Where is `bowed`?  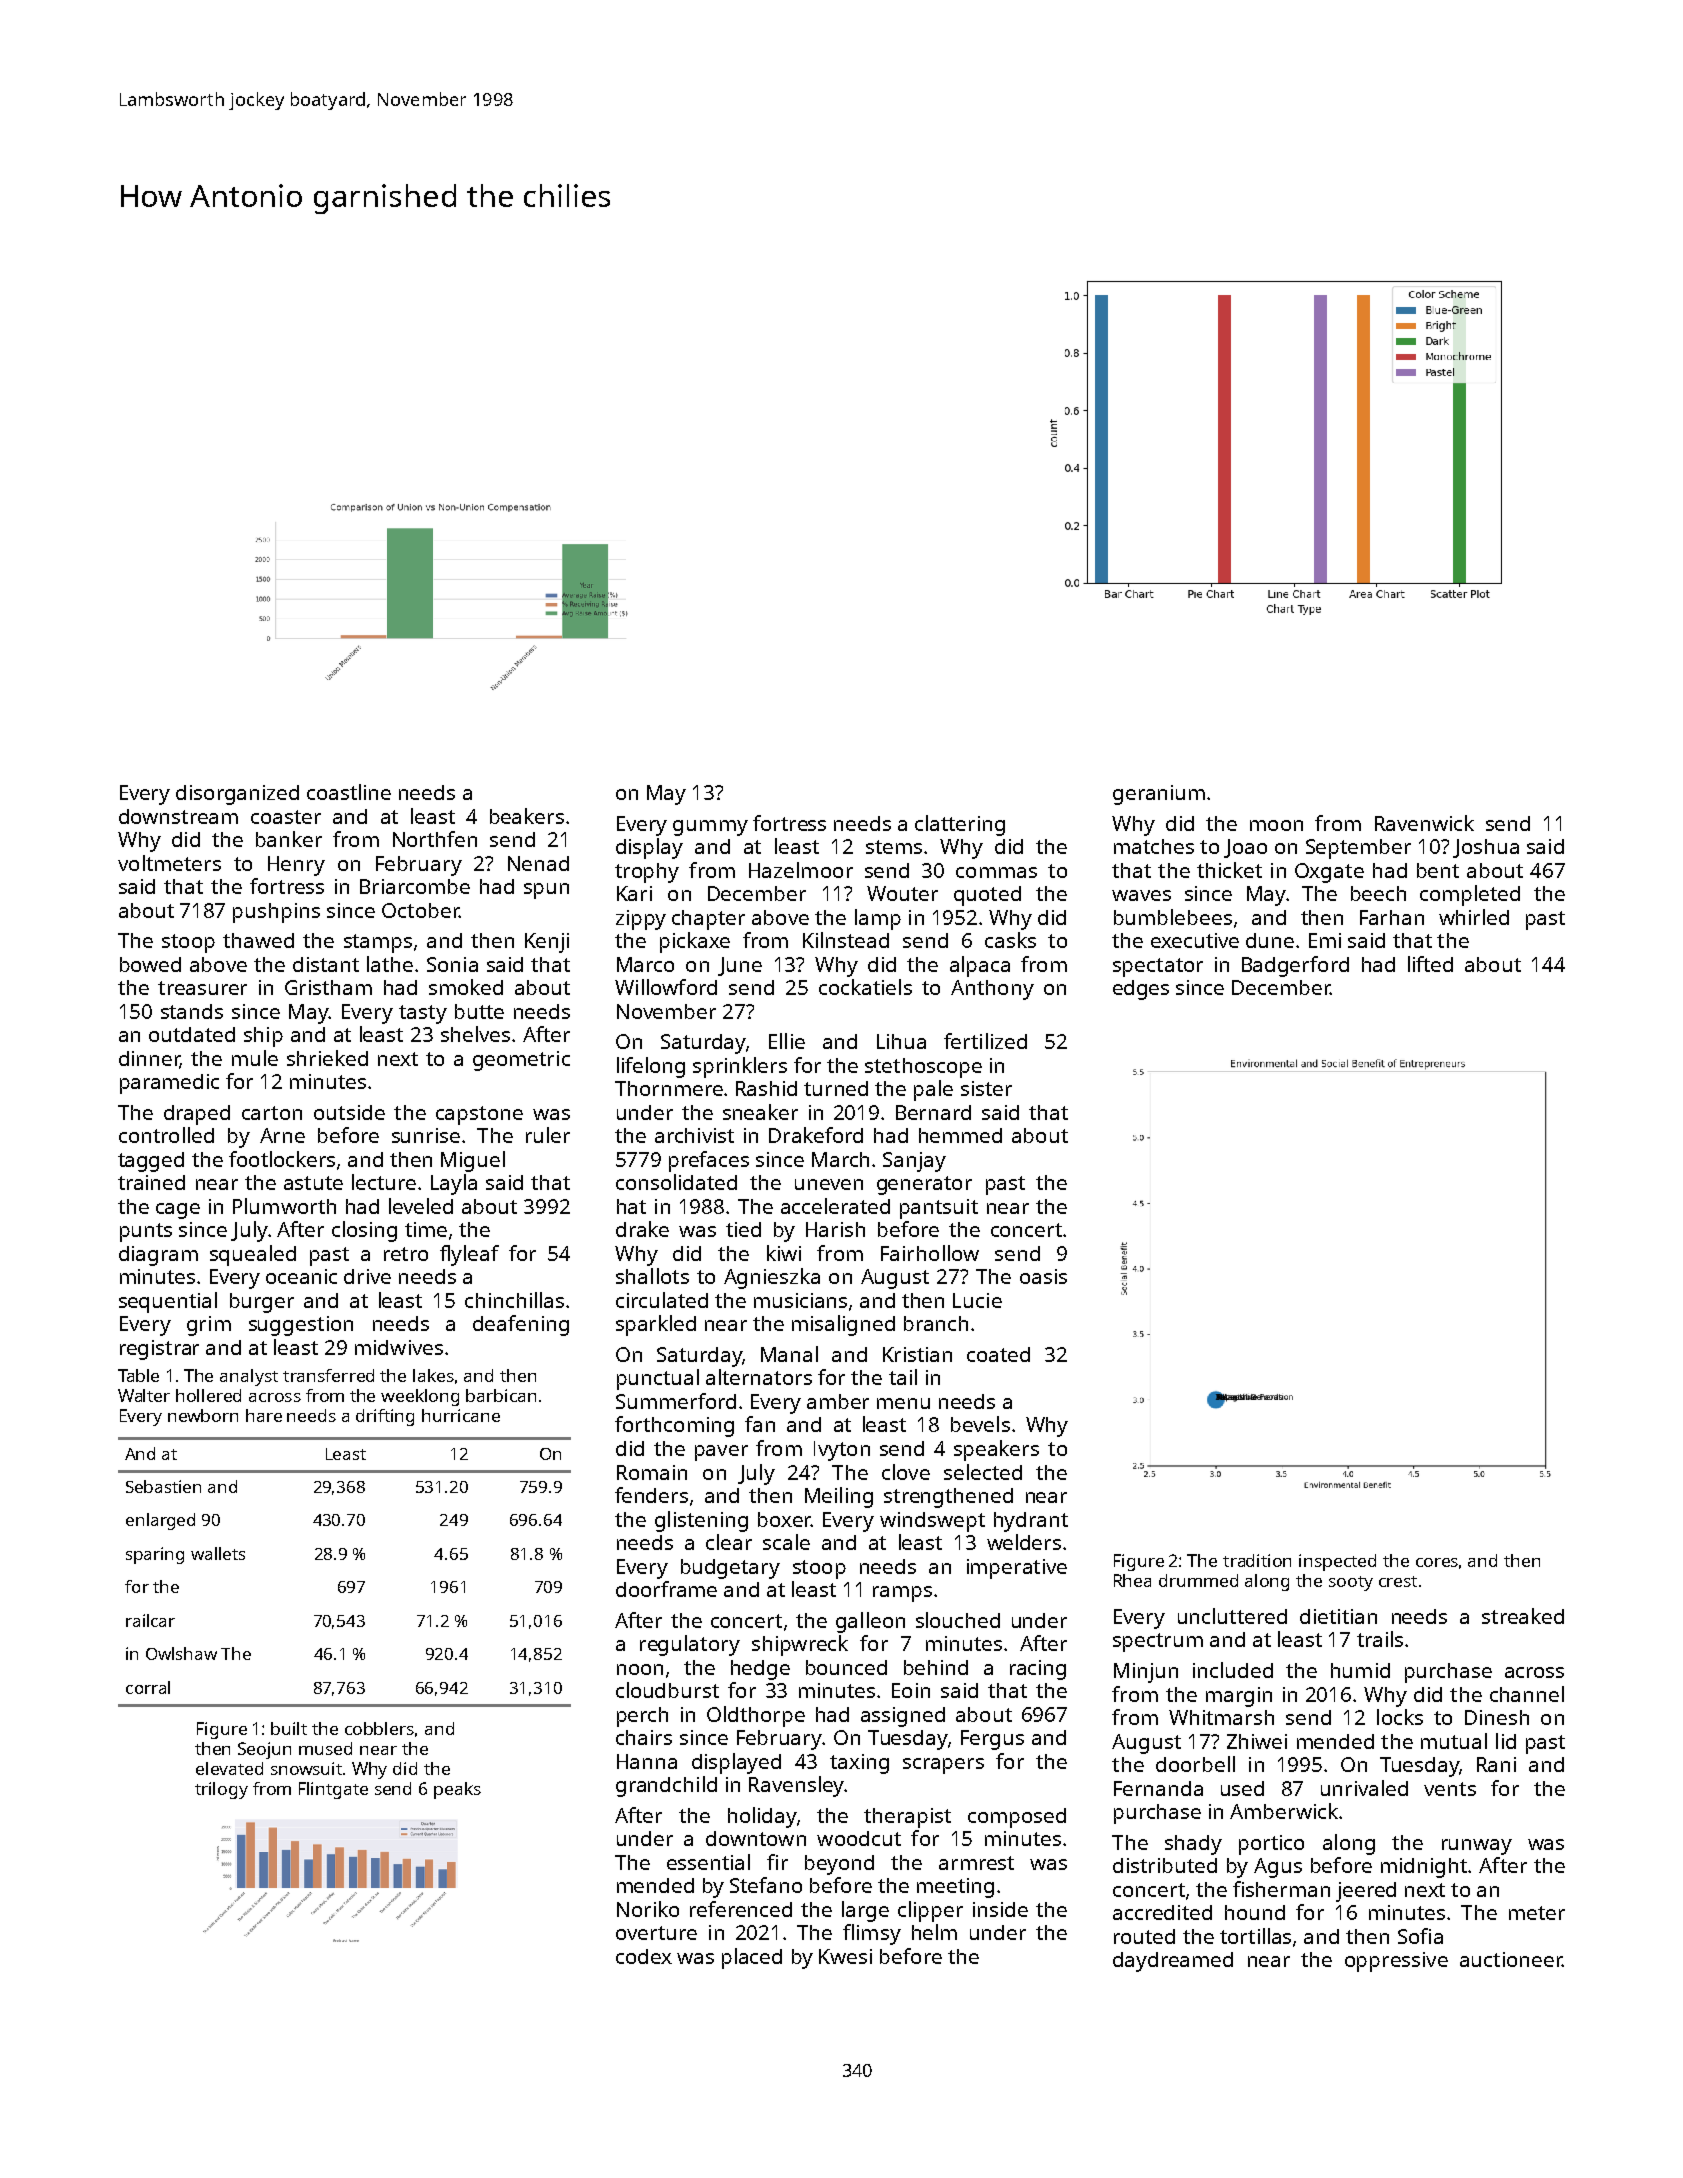
bowed is located at coordinates (150, 964).
